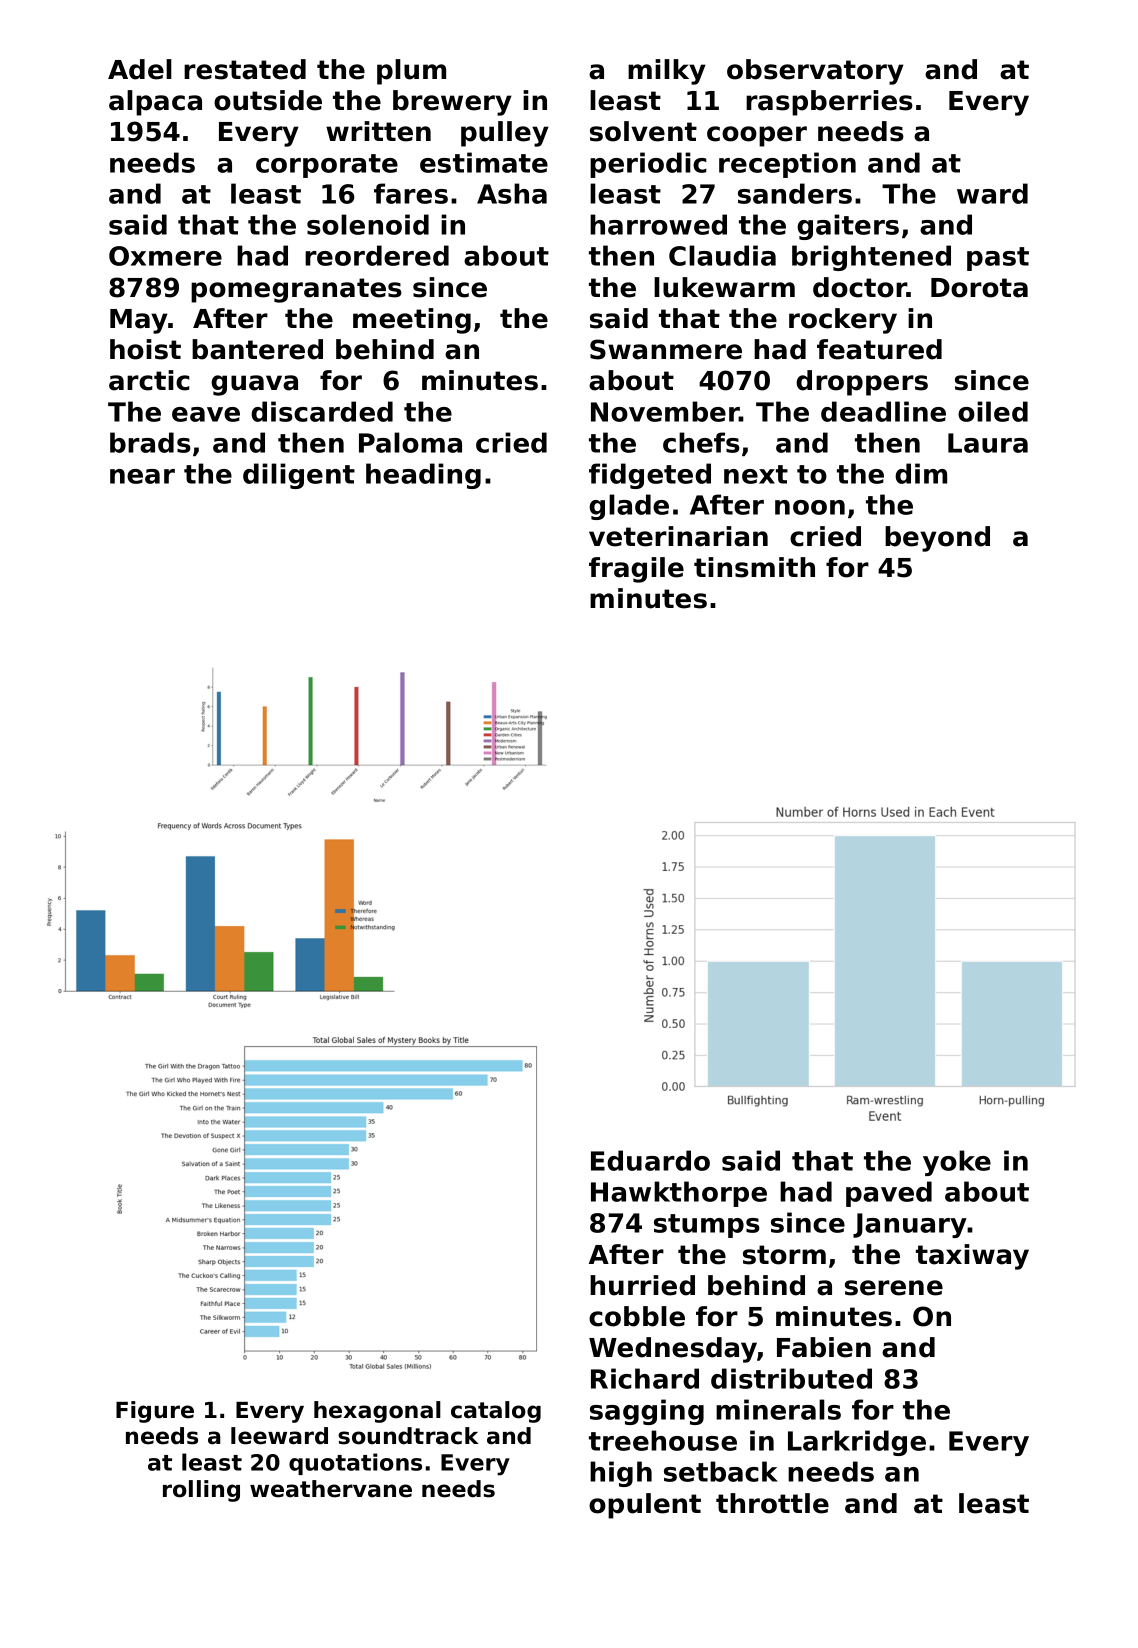 Image resolution: width=1138 pixels, height=1648 pixels. Describe the element at coordinates (378, 131) in the screenshot. I see `written` at that location.
